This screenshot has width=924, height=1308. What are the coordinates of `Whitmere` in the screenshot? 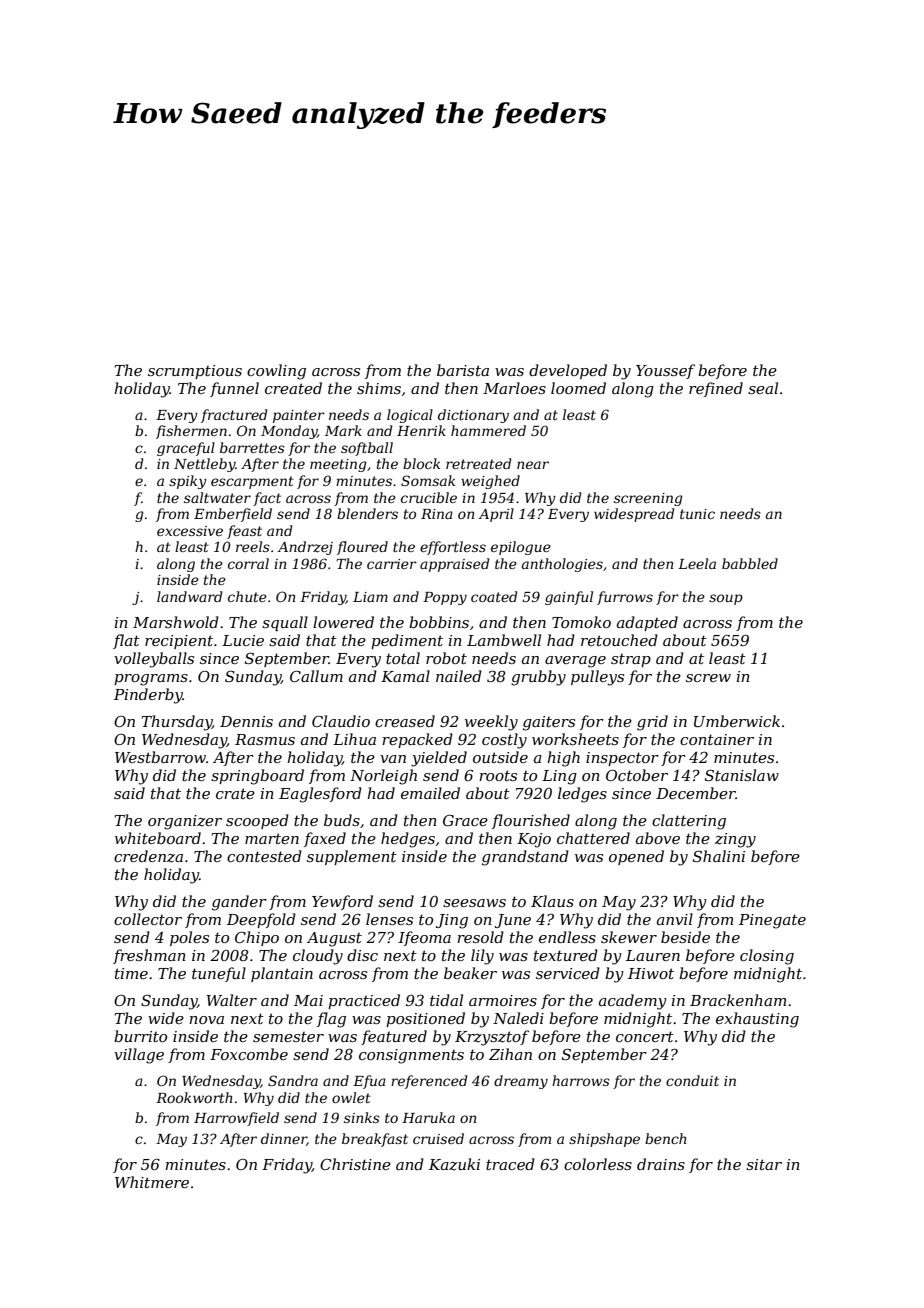 It's located at (152, 1182).
